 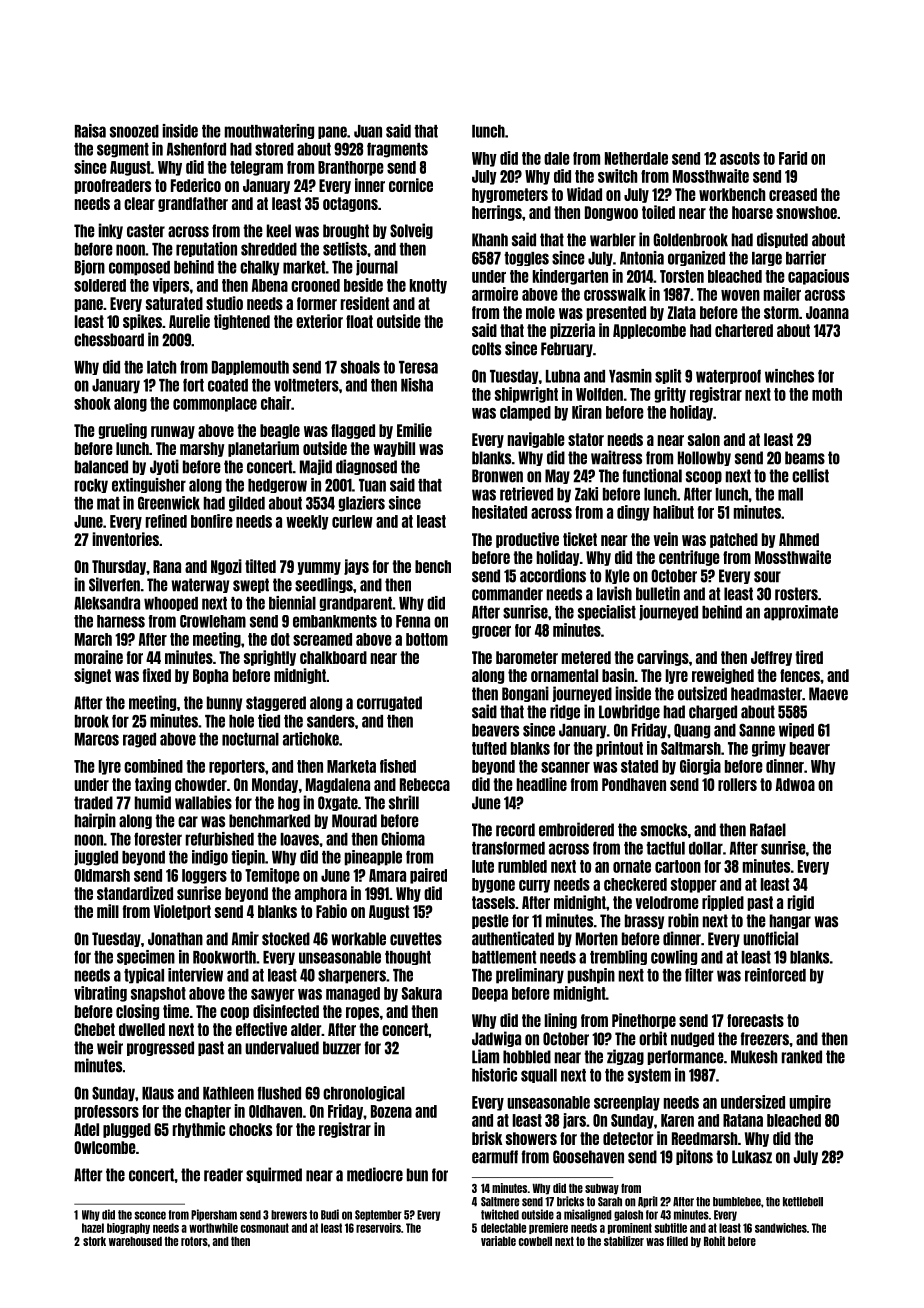 What do you see at coordinates (793, 158) in the screenshot?
I see `Farid` at bounding box center [793, 158].
